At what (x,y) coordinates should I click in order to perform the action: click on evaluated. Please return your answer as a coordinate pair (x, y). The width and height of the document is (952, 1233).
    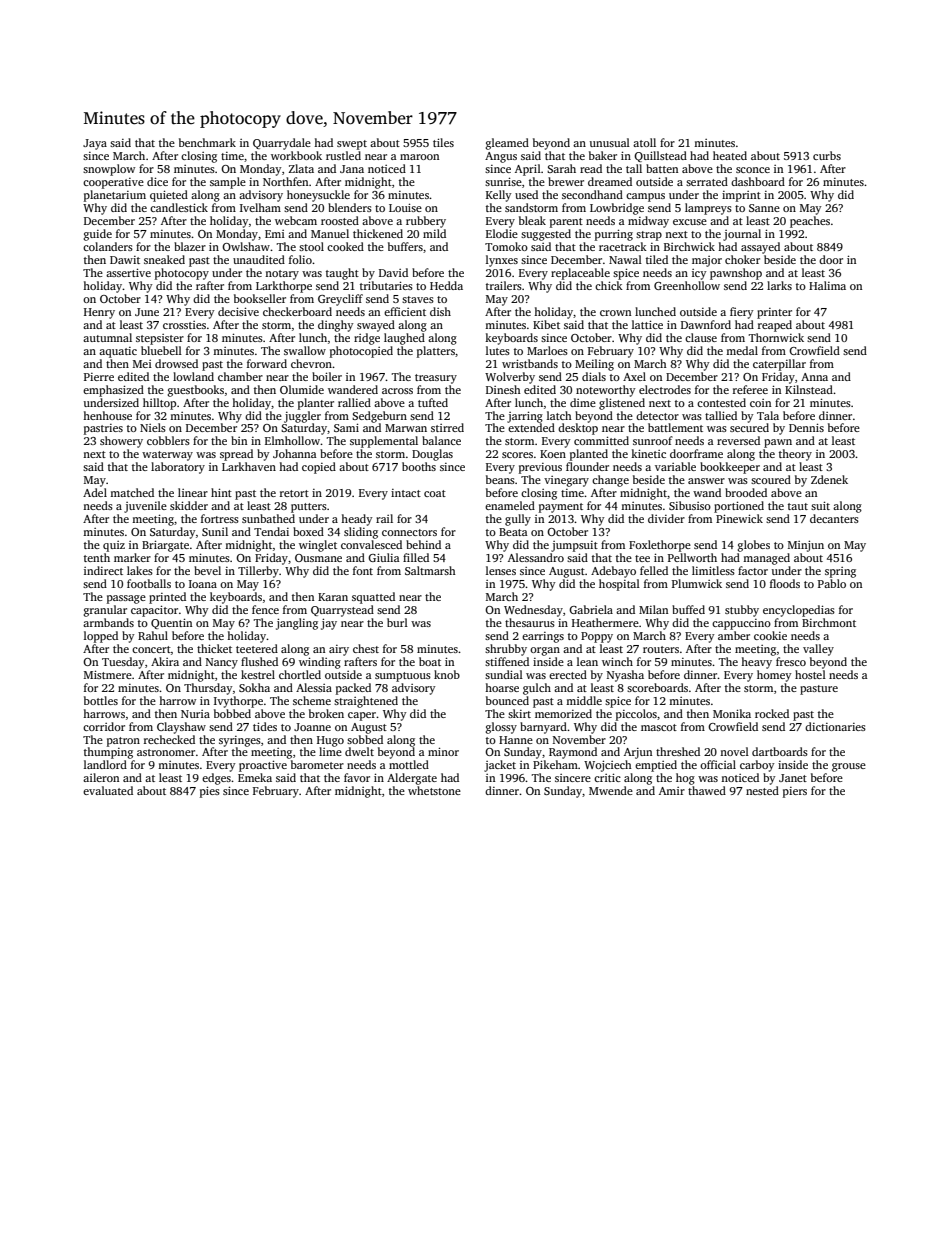
    Looking at the image, I should click on (108, 790).
